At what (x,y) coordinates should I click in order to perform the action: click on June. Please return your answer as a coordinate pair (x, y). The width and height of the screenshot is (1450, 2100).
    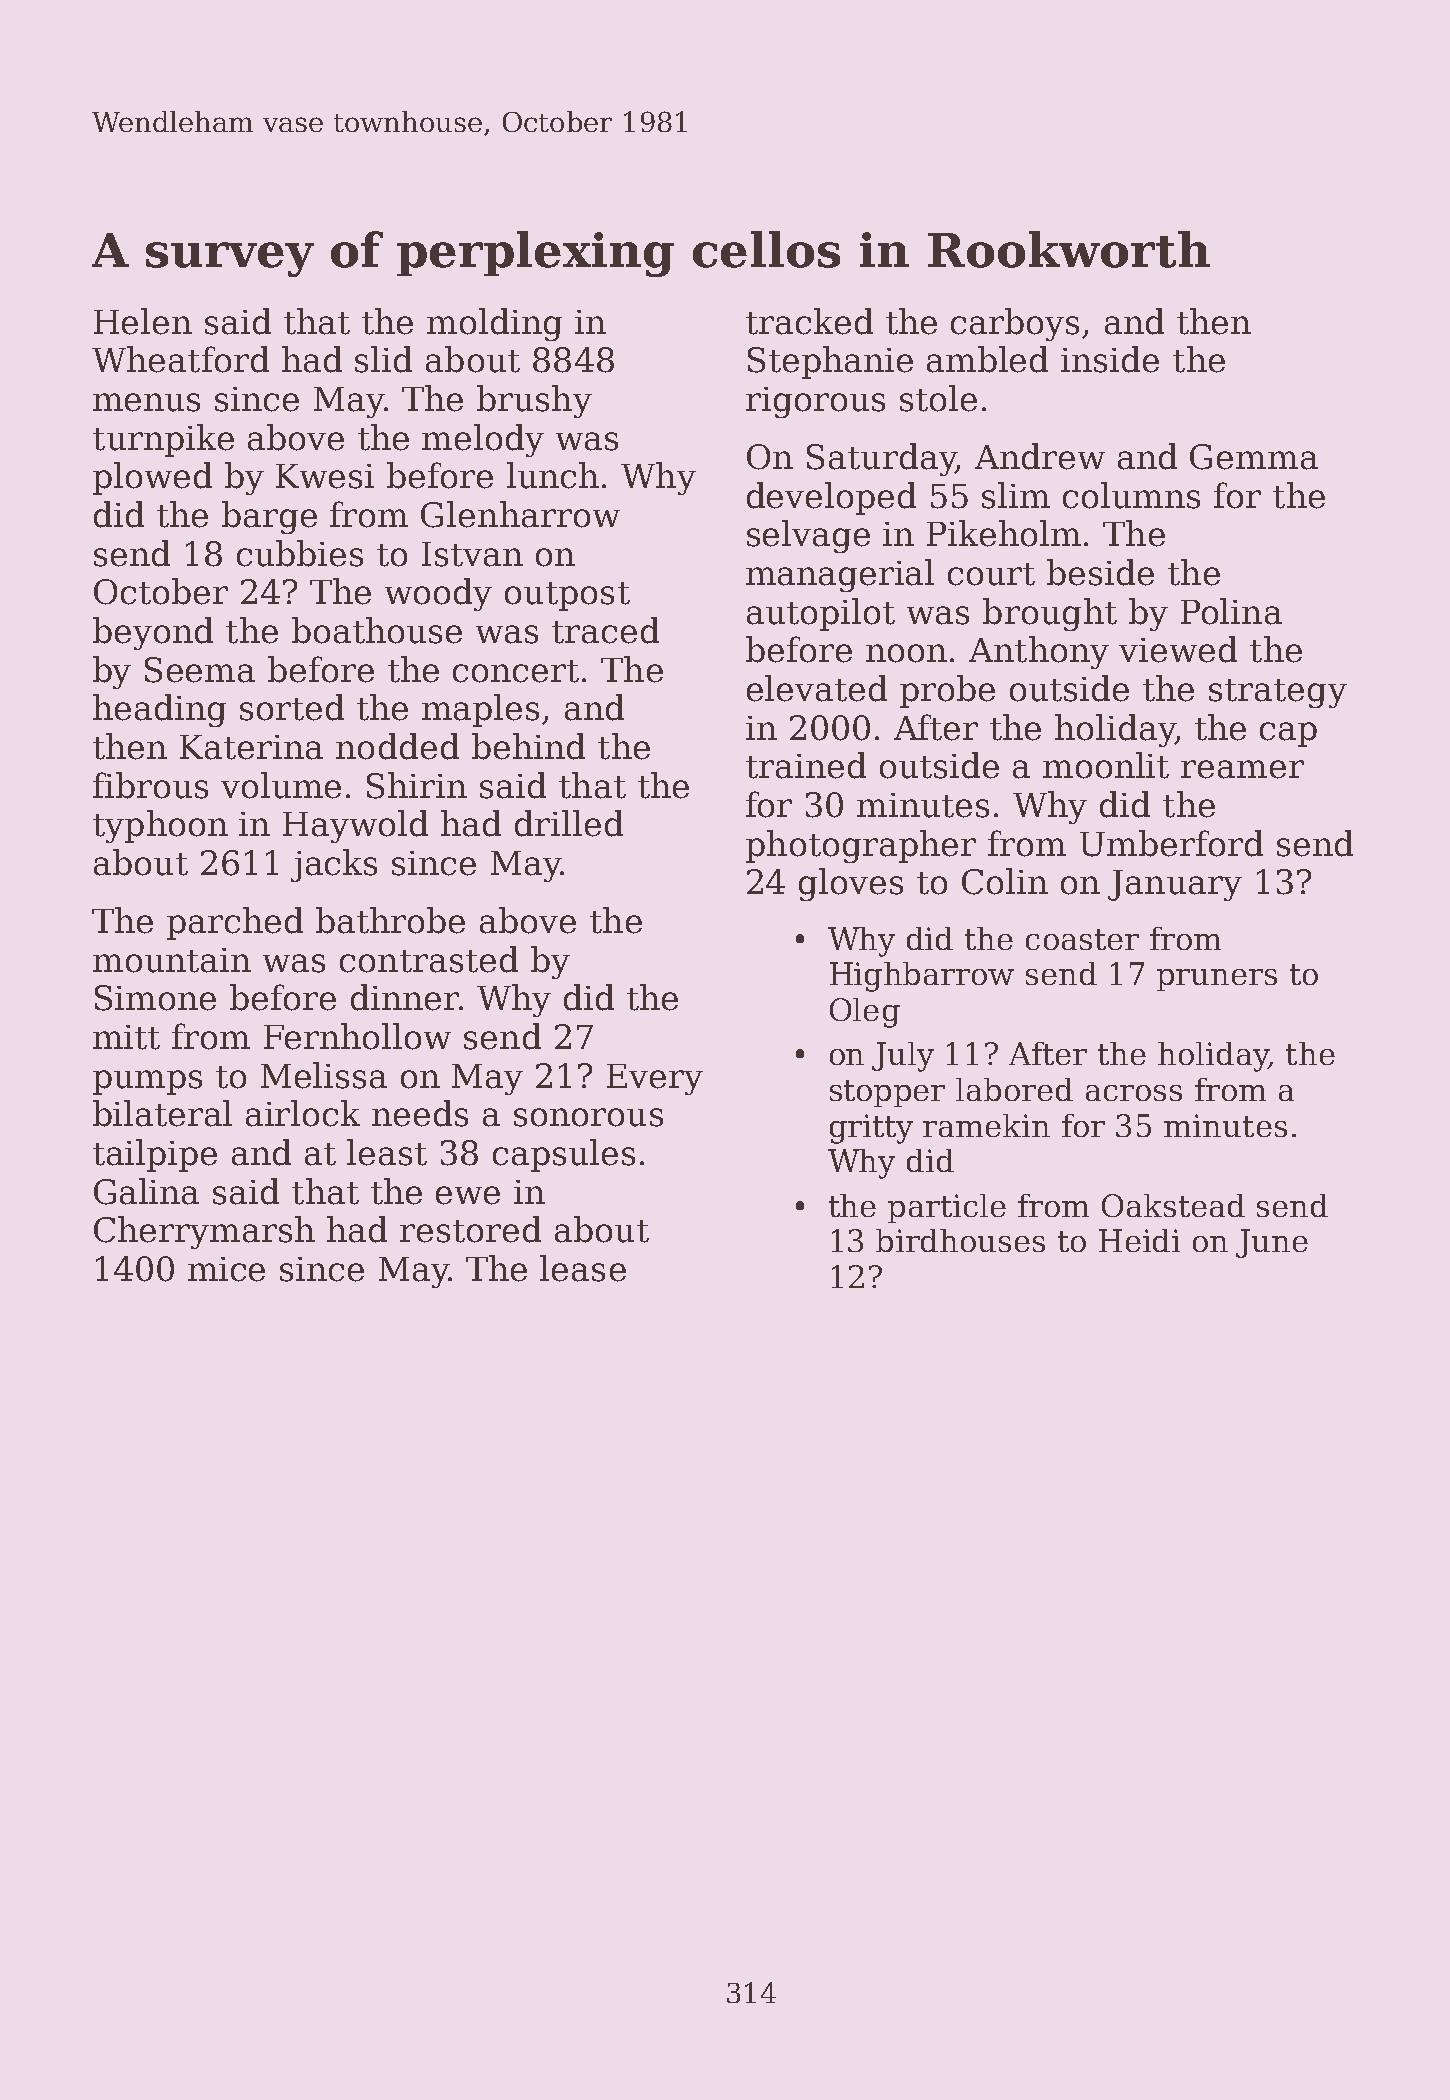
    Looking at the image, I should click on (1272, 1243).
